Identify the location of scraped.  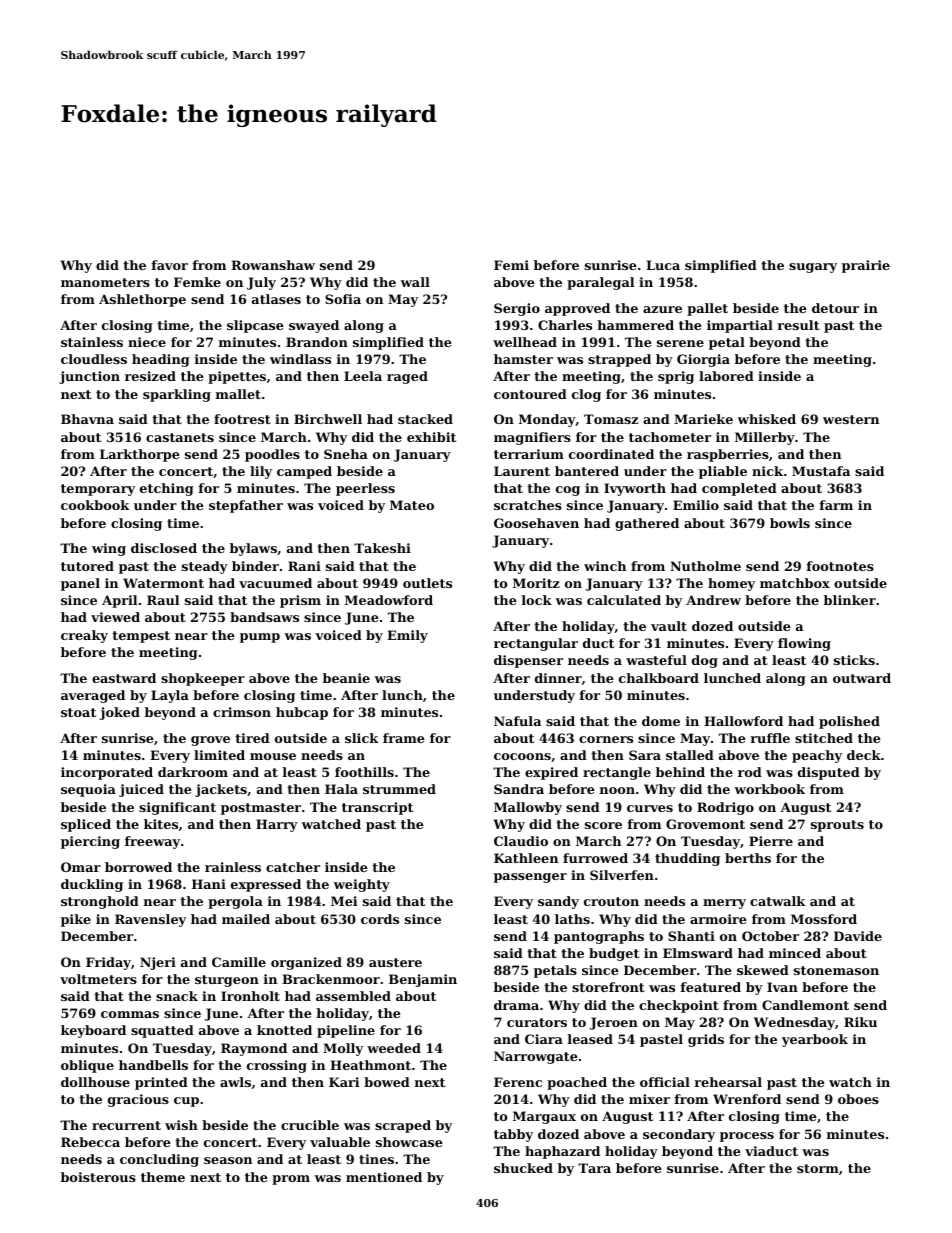
(403, 1126).
